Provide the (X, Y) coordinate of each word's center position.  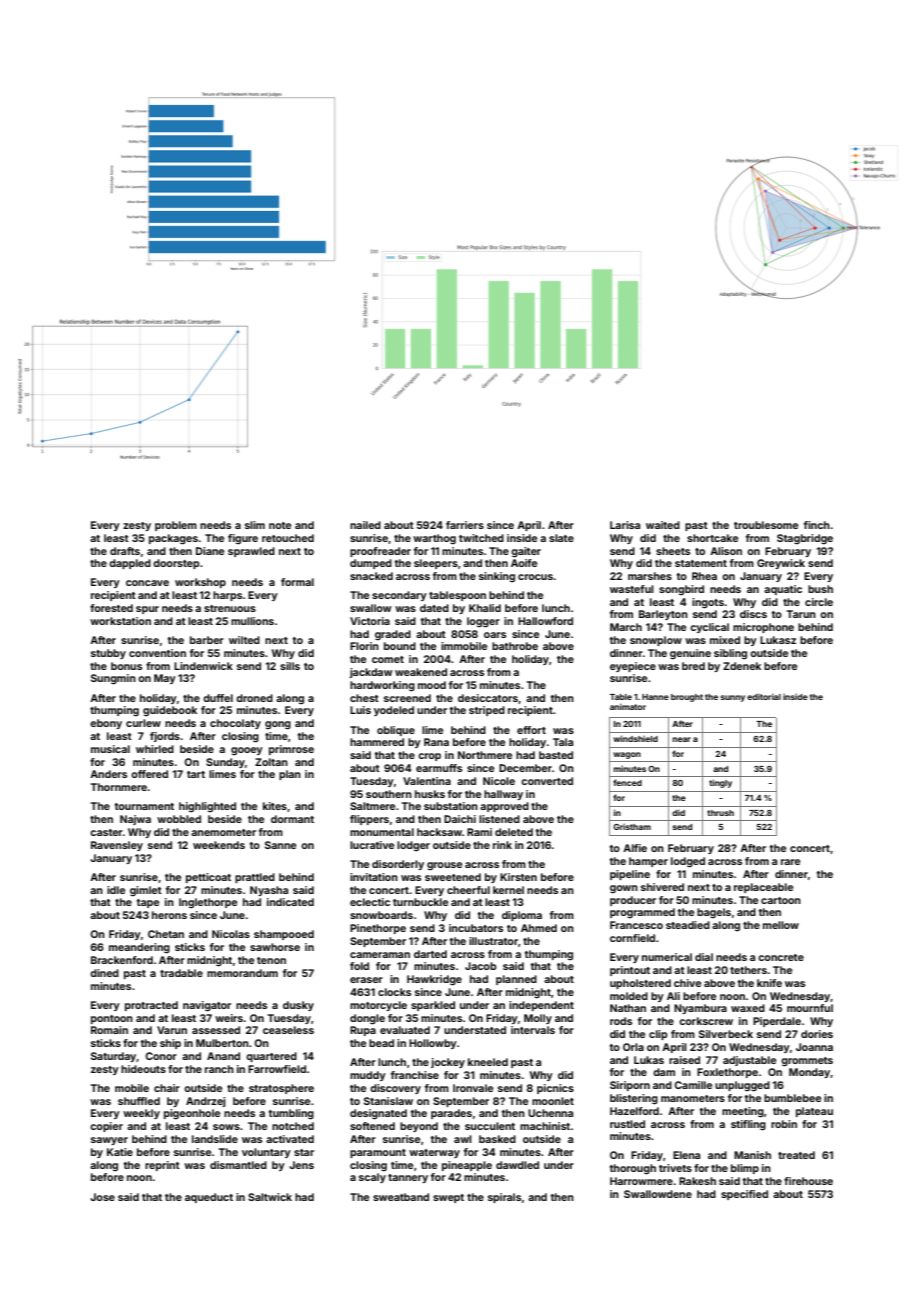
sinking (497, 577)
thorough (633, 1169)
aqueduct (209, 1198)
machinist (545, 1126)
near (682, 739)
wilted (244, 640)
